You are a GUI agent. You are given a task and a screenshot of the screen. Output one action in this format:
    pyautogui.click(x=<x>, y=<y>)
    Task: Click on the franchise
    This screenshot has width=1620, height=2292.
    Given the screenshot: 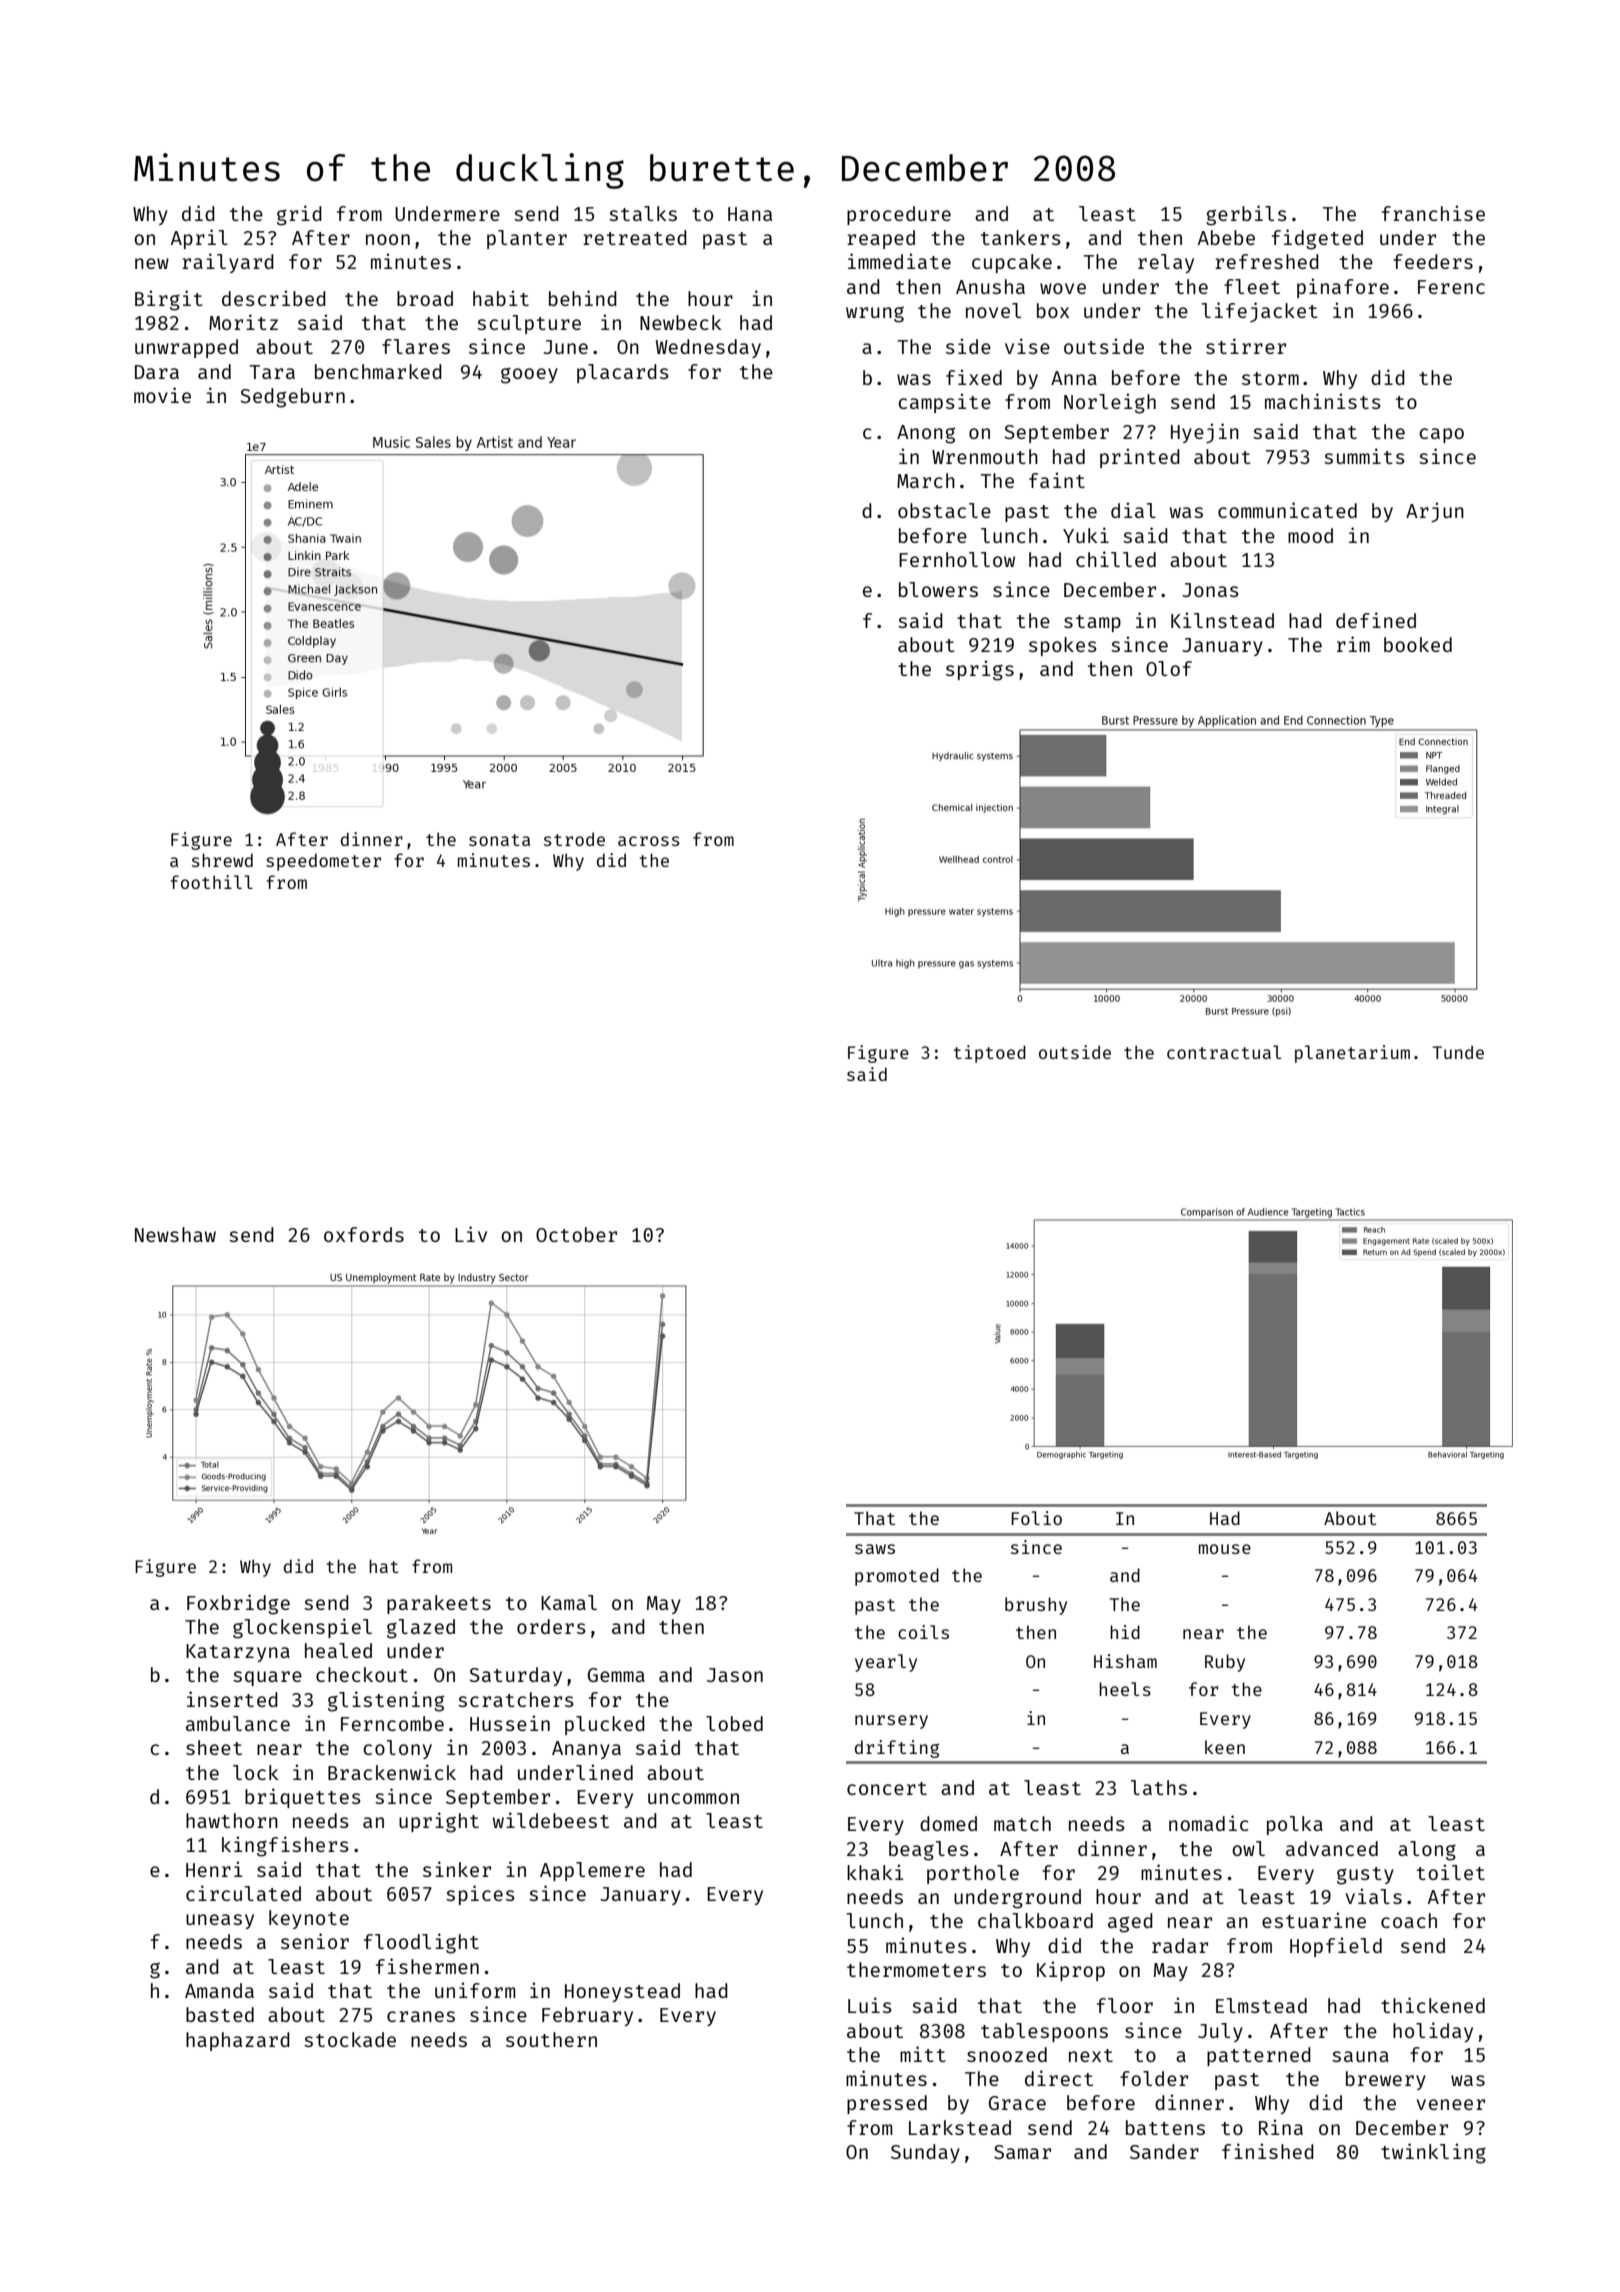 What is the action you would take?
    pyautogui.click(x=1433, y=213)
